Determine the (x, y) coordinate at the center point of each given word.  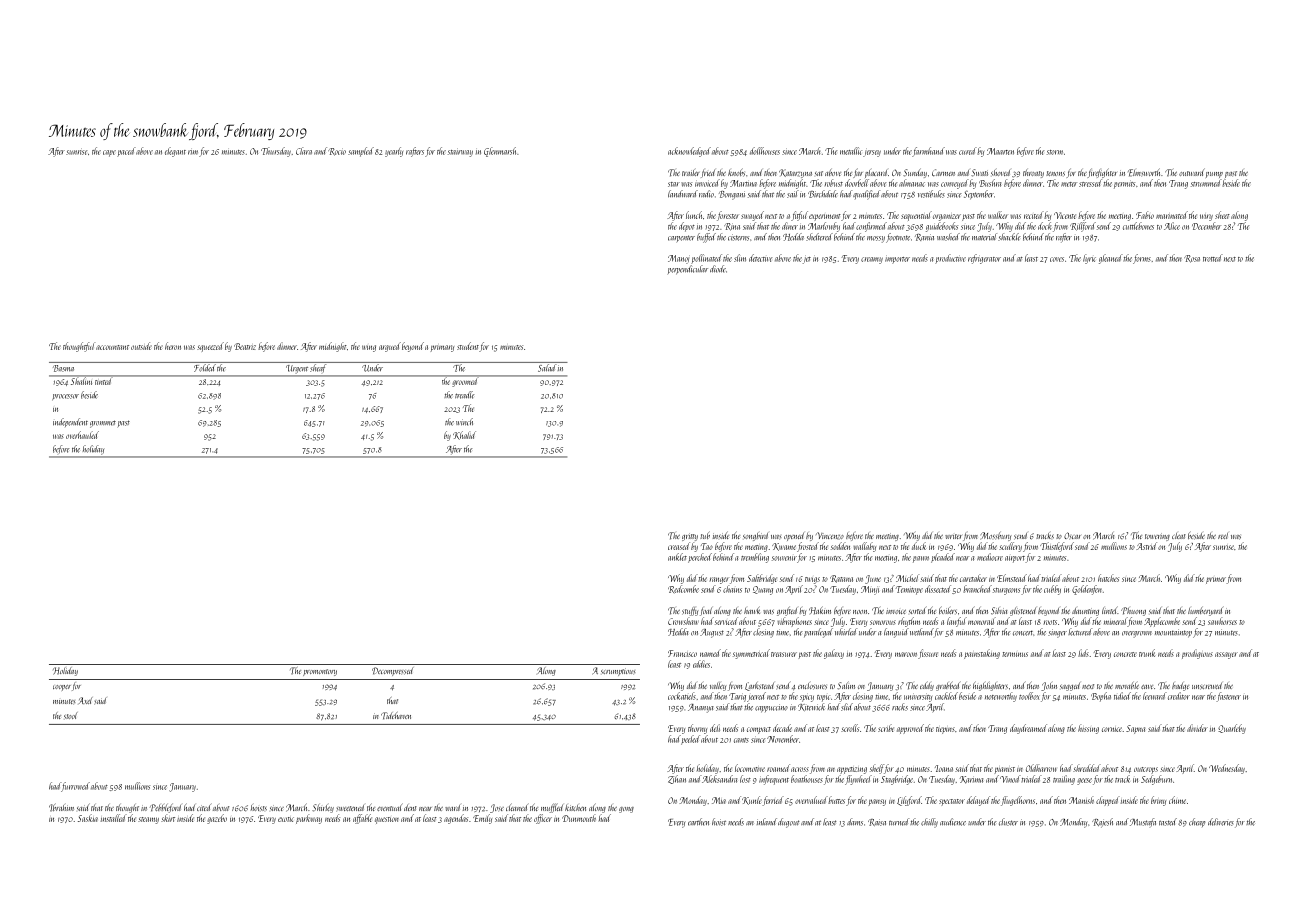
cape (109, 153)
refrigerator (984, 259)
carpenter (681, 238)
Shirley (323, 808)
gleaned (1111, 259)
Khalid (464, 435)
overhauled (82, 435)
